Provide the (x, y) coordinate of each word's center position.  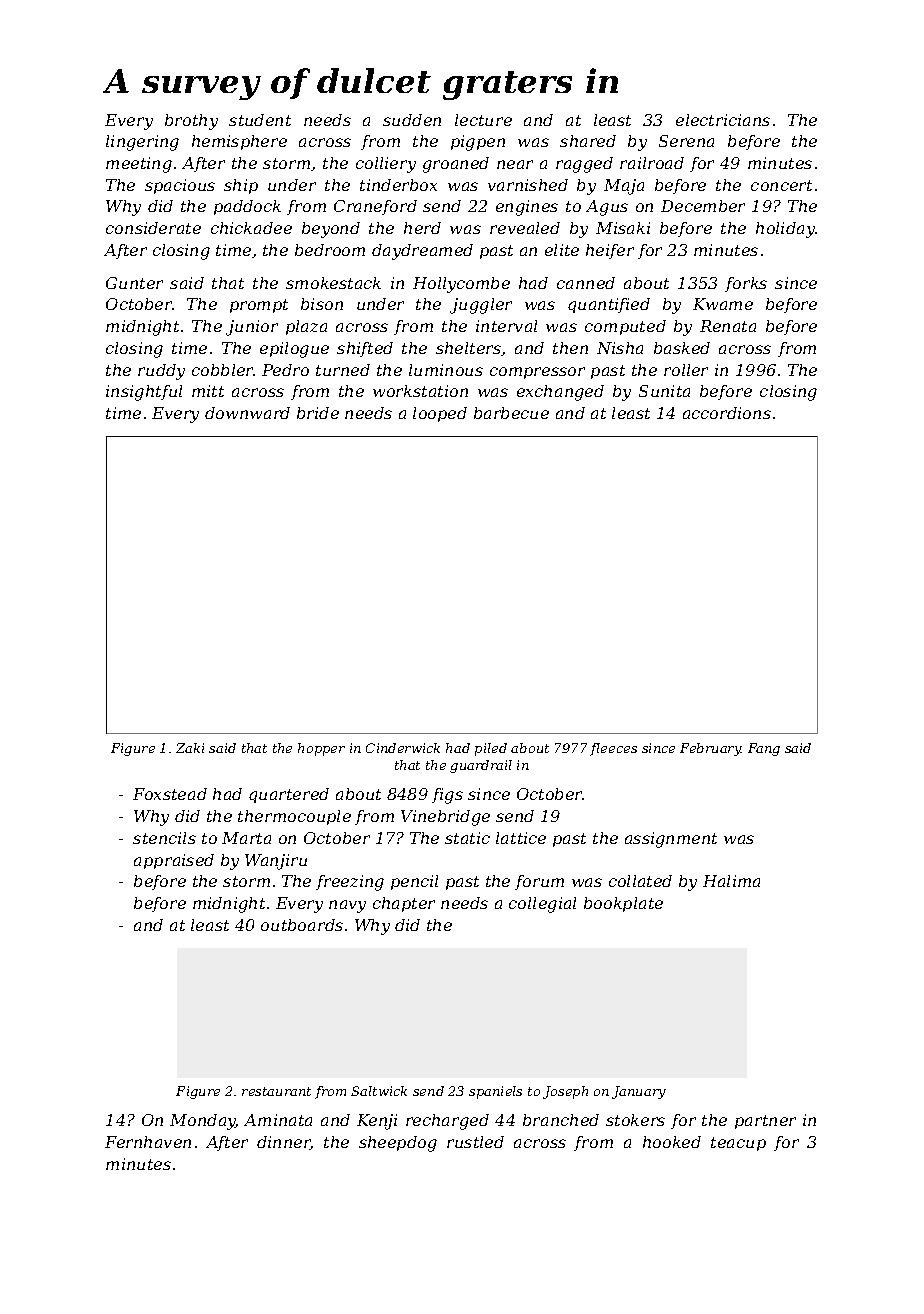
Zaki (190, 748)
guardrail (481, 766)
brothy (191, 122)
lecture (483, 120)
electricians (723, 120)
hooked (672, 1142)
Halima (731, 881)
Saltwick (379, 1091)
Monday (203, 1122)
